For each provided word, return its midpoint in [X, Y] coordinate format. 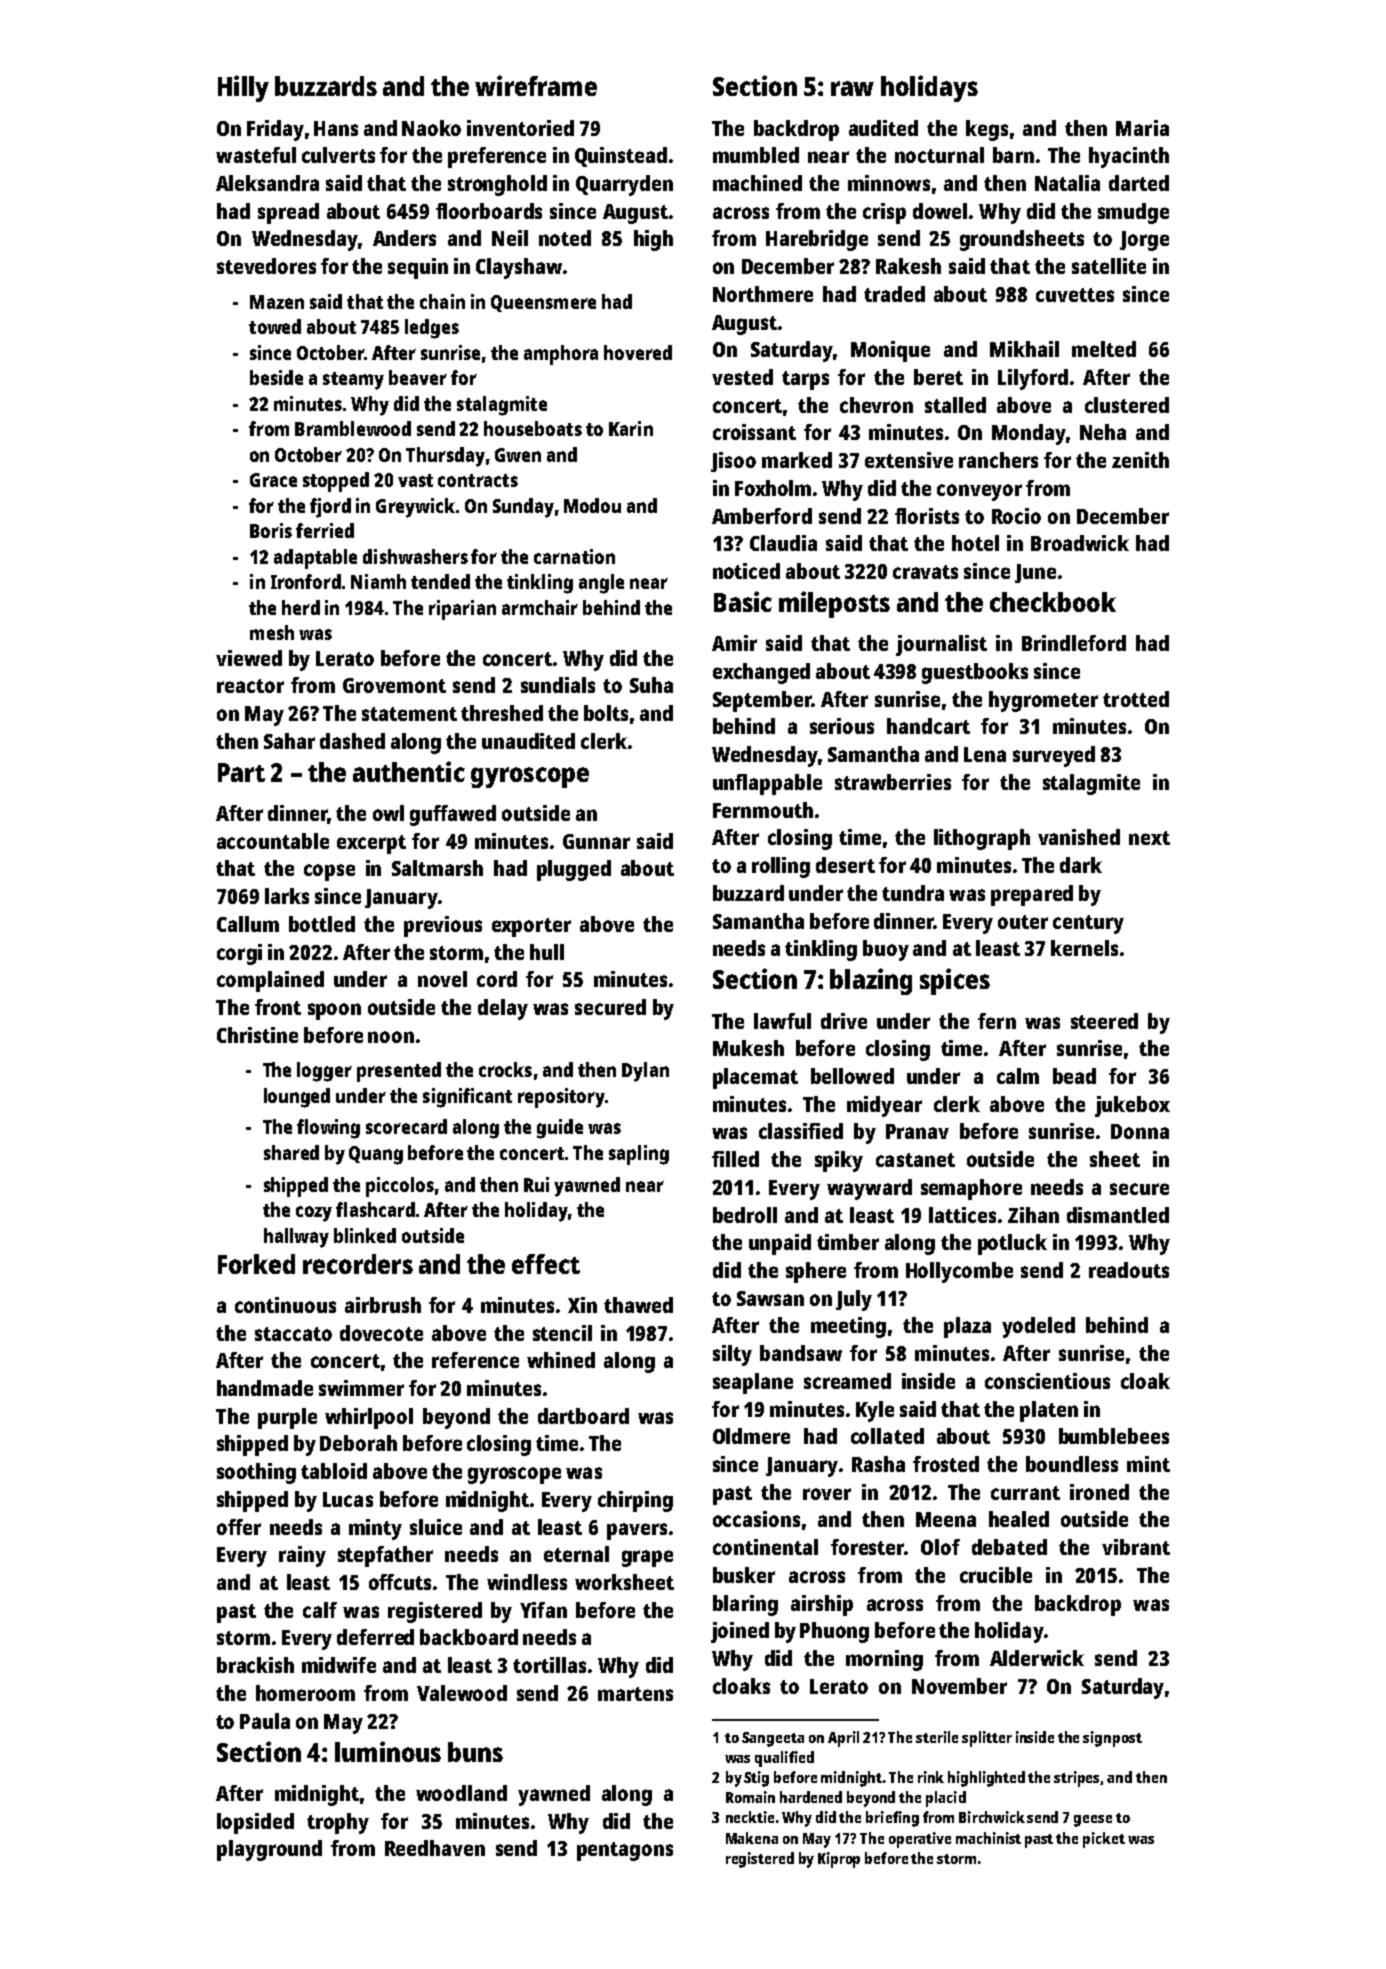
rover [827, 1494]
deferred [375, 1637]
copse [329, 872]
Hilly [243, 88]
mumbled [756, 155]
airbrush [383, 1305]
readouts [1129, 1270]
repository [561, 1098]
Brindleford [1074, 643]
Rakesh [908, 266]
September [762, 701]
